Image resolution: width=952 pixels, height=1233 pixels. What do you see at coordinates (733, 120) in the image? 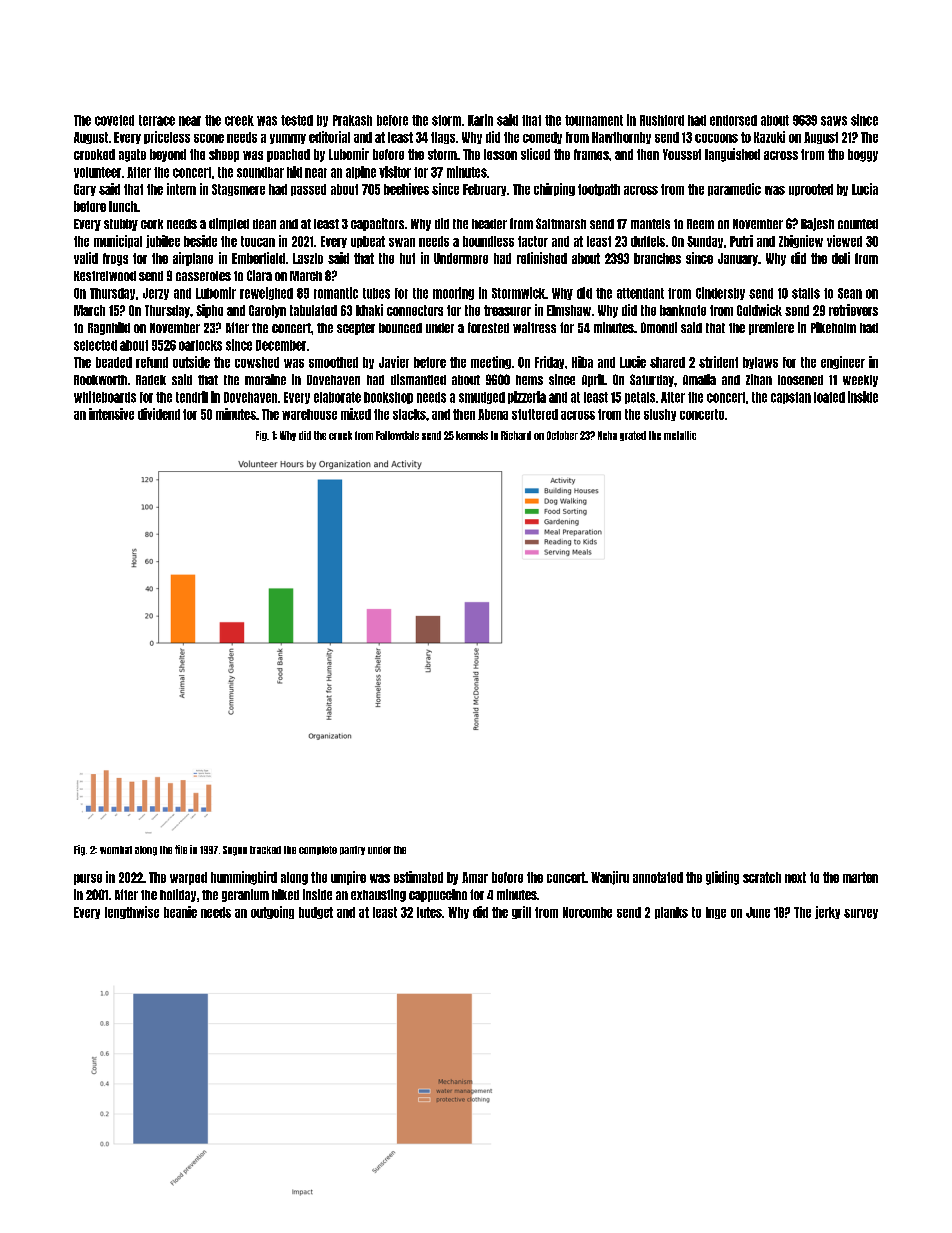
I see `endorsed` at bounding box center [733, 120].
